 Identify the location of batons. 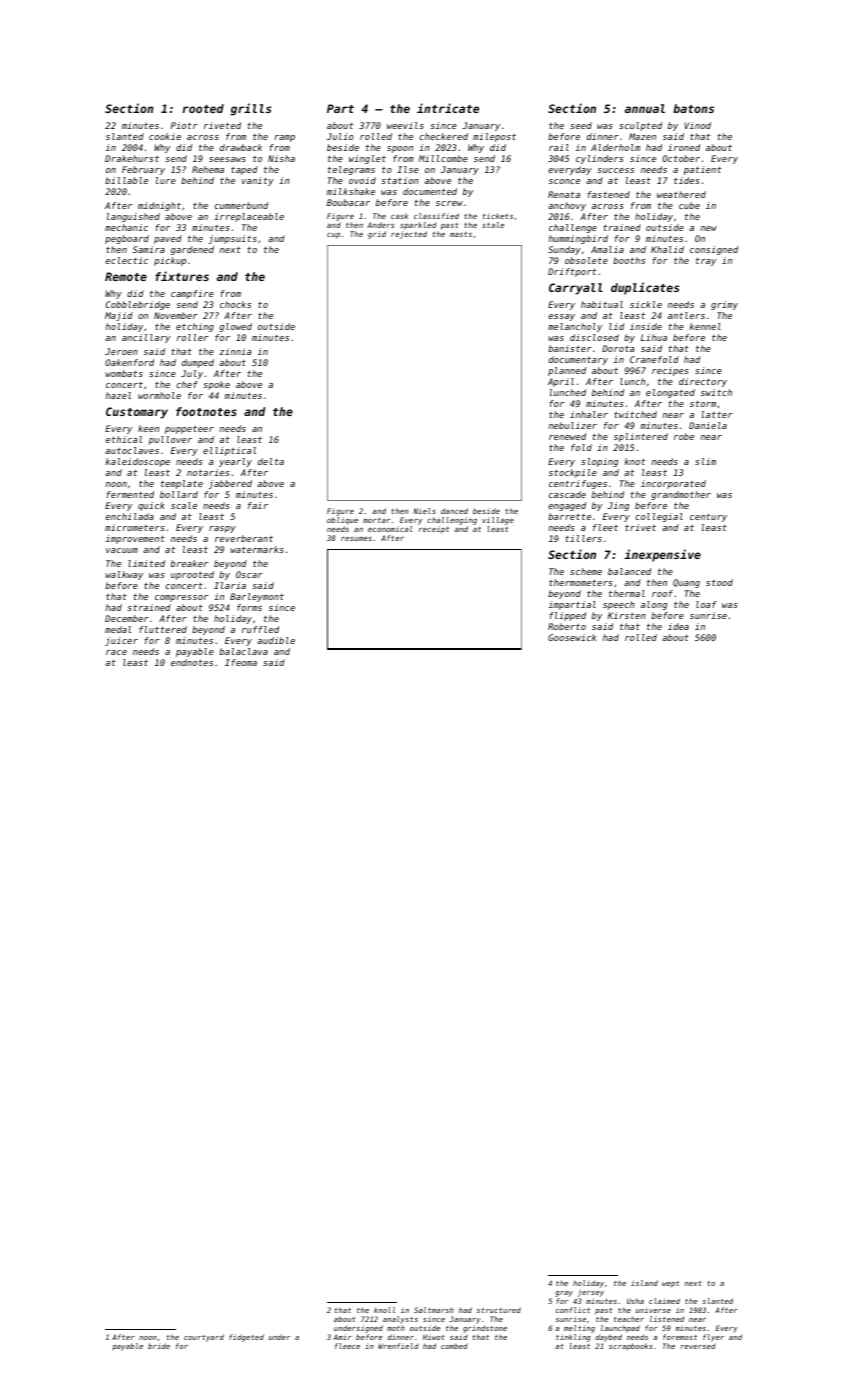
(693, 108).
